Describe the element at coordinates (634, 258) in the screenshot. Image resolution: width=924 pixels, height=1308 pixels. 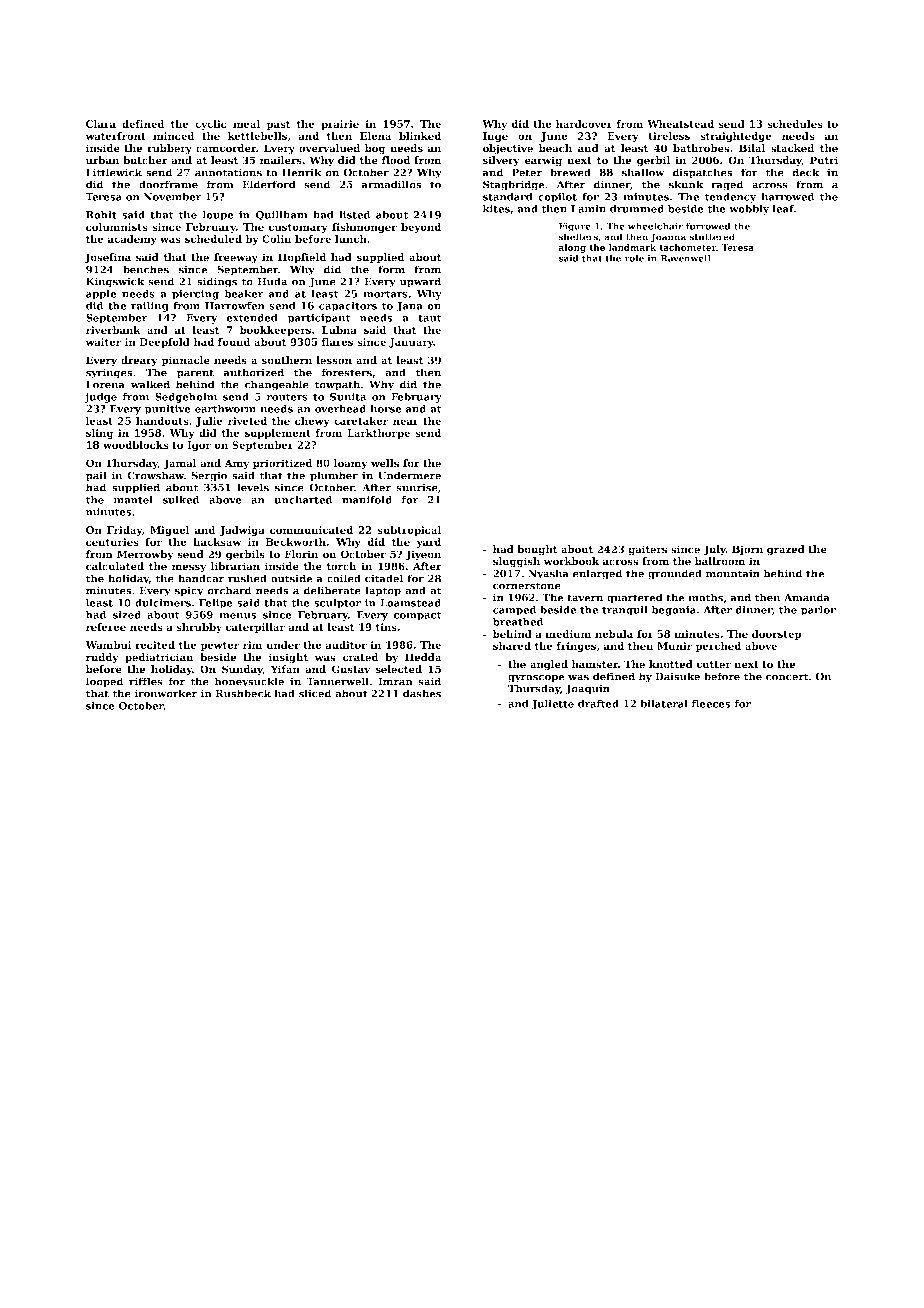
I see `role` at that location.
